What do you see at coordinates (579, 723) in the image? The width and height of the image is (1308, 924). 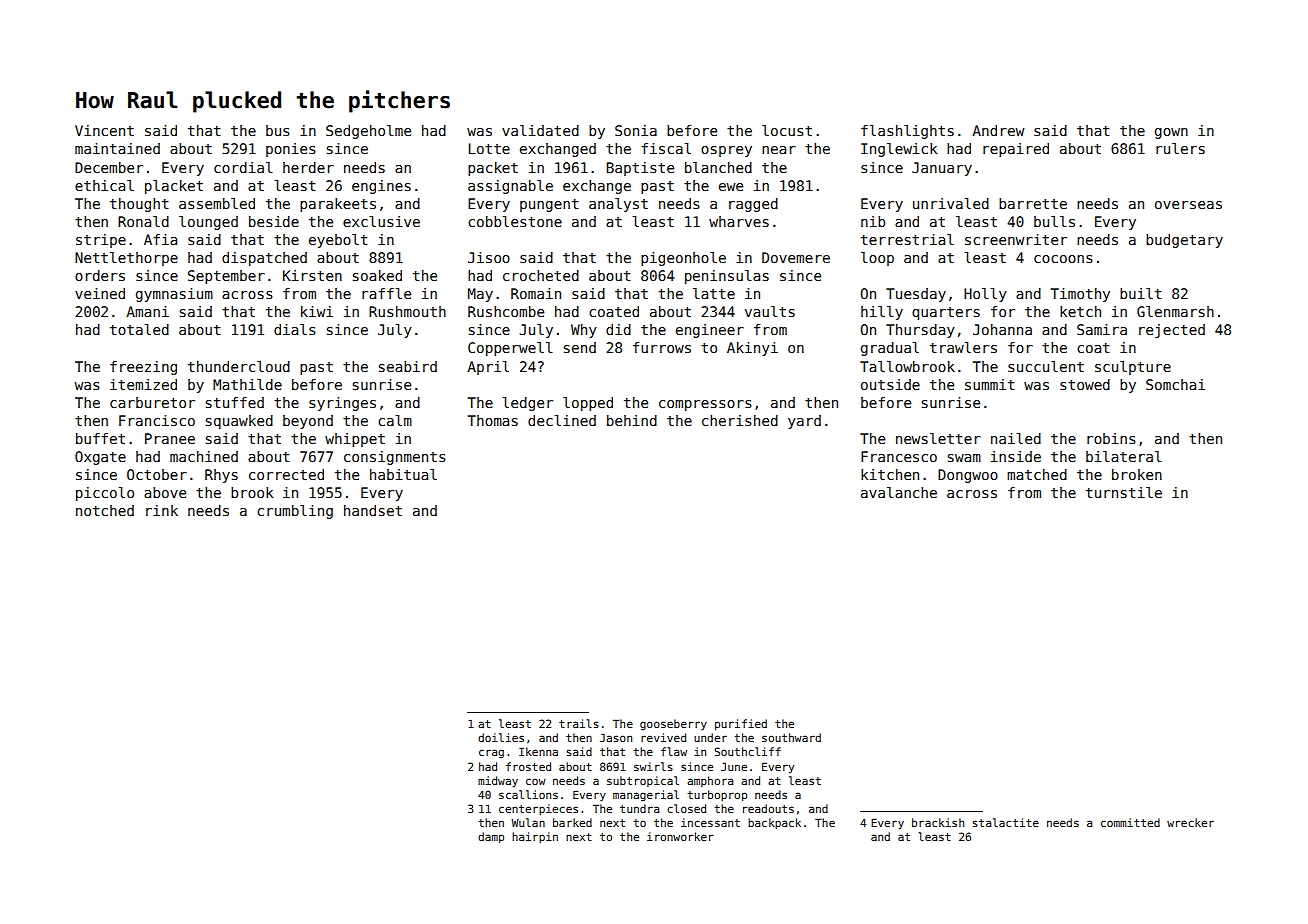 I see `trails` at bounding box center [579, 723].
